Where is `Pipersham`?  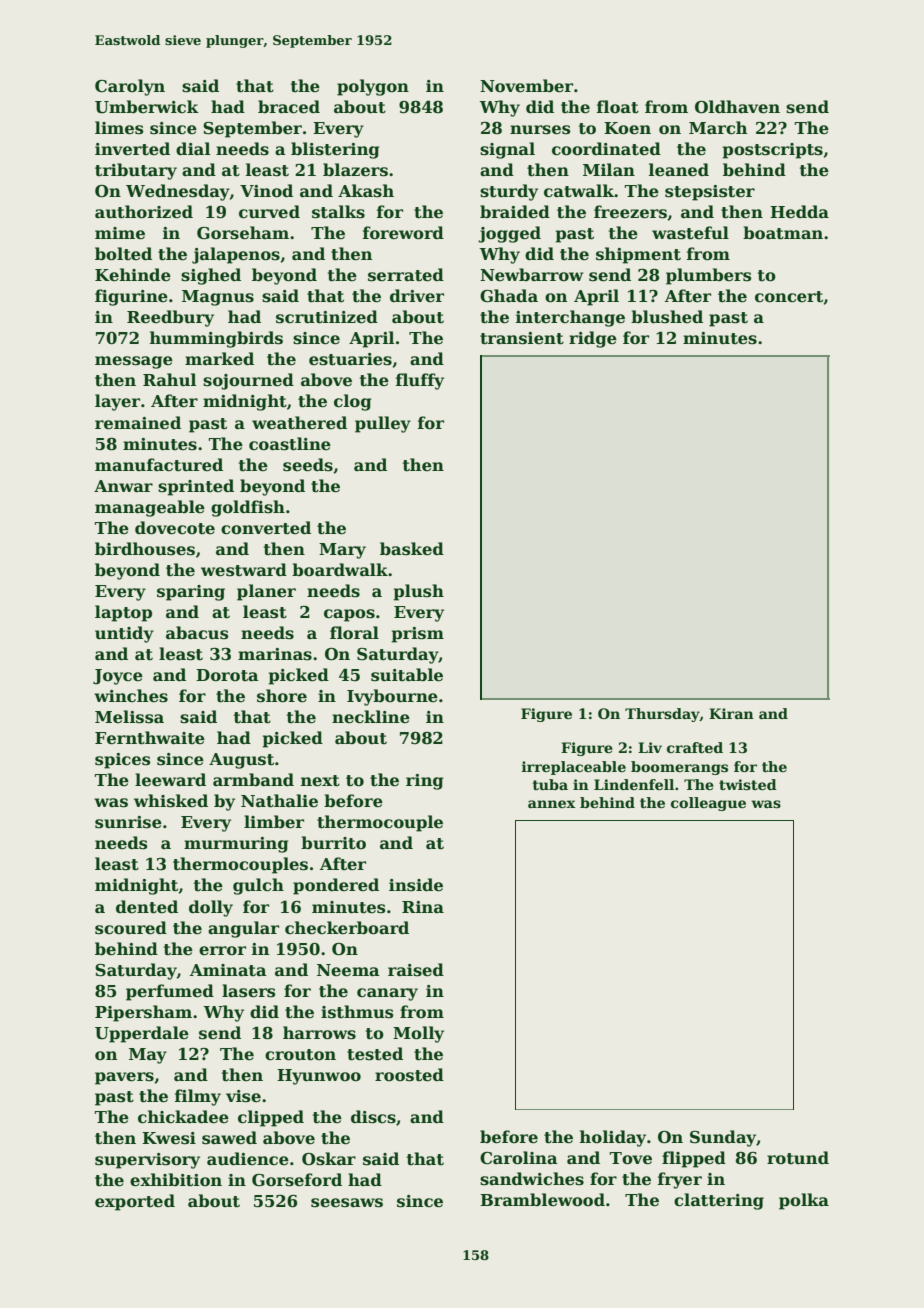 Pipersham is located at coordinates (143, 1013).
